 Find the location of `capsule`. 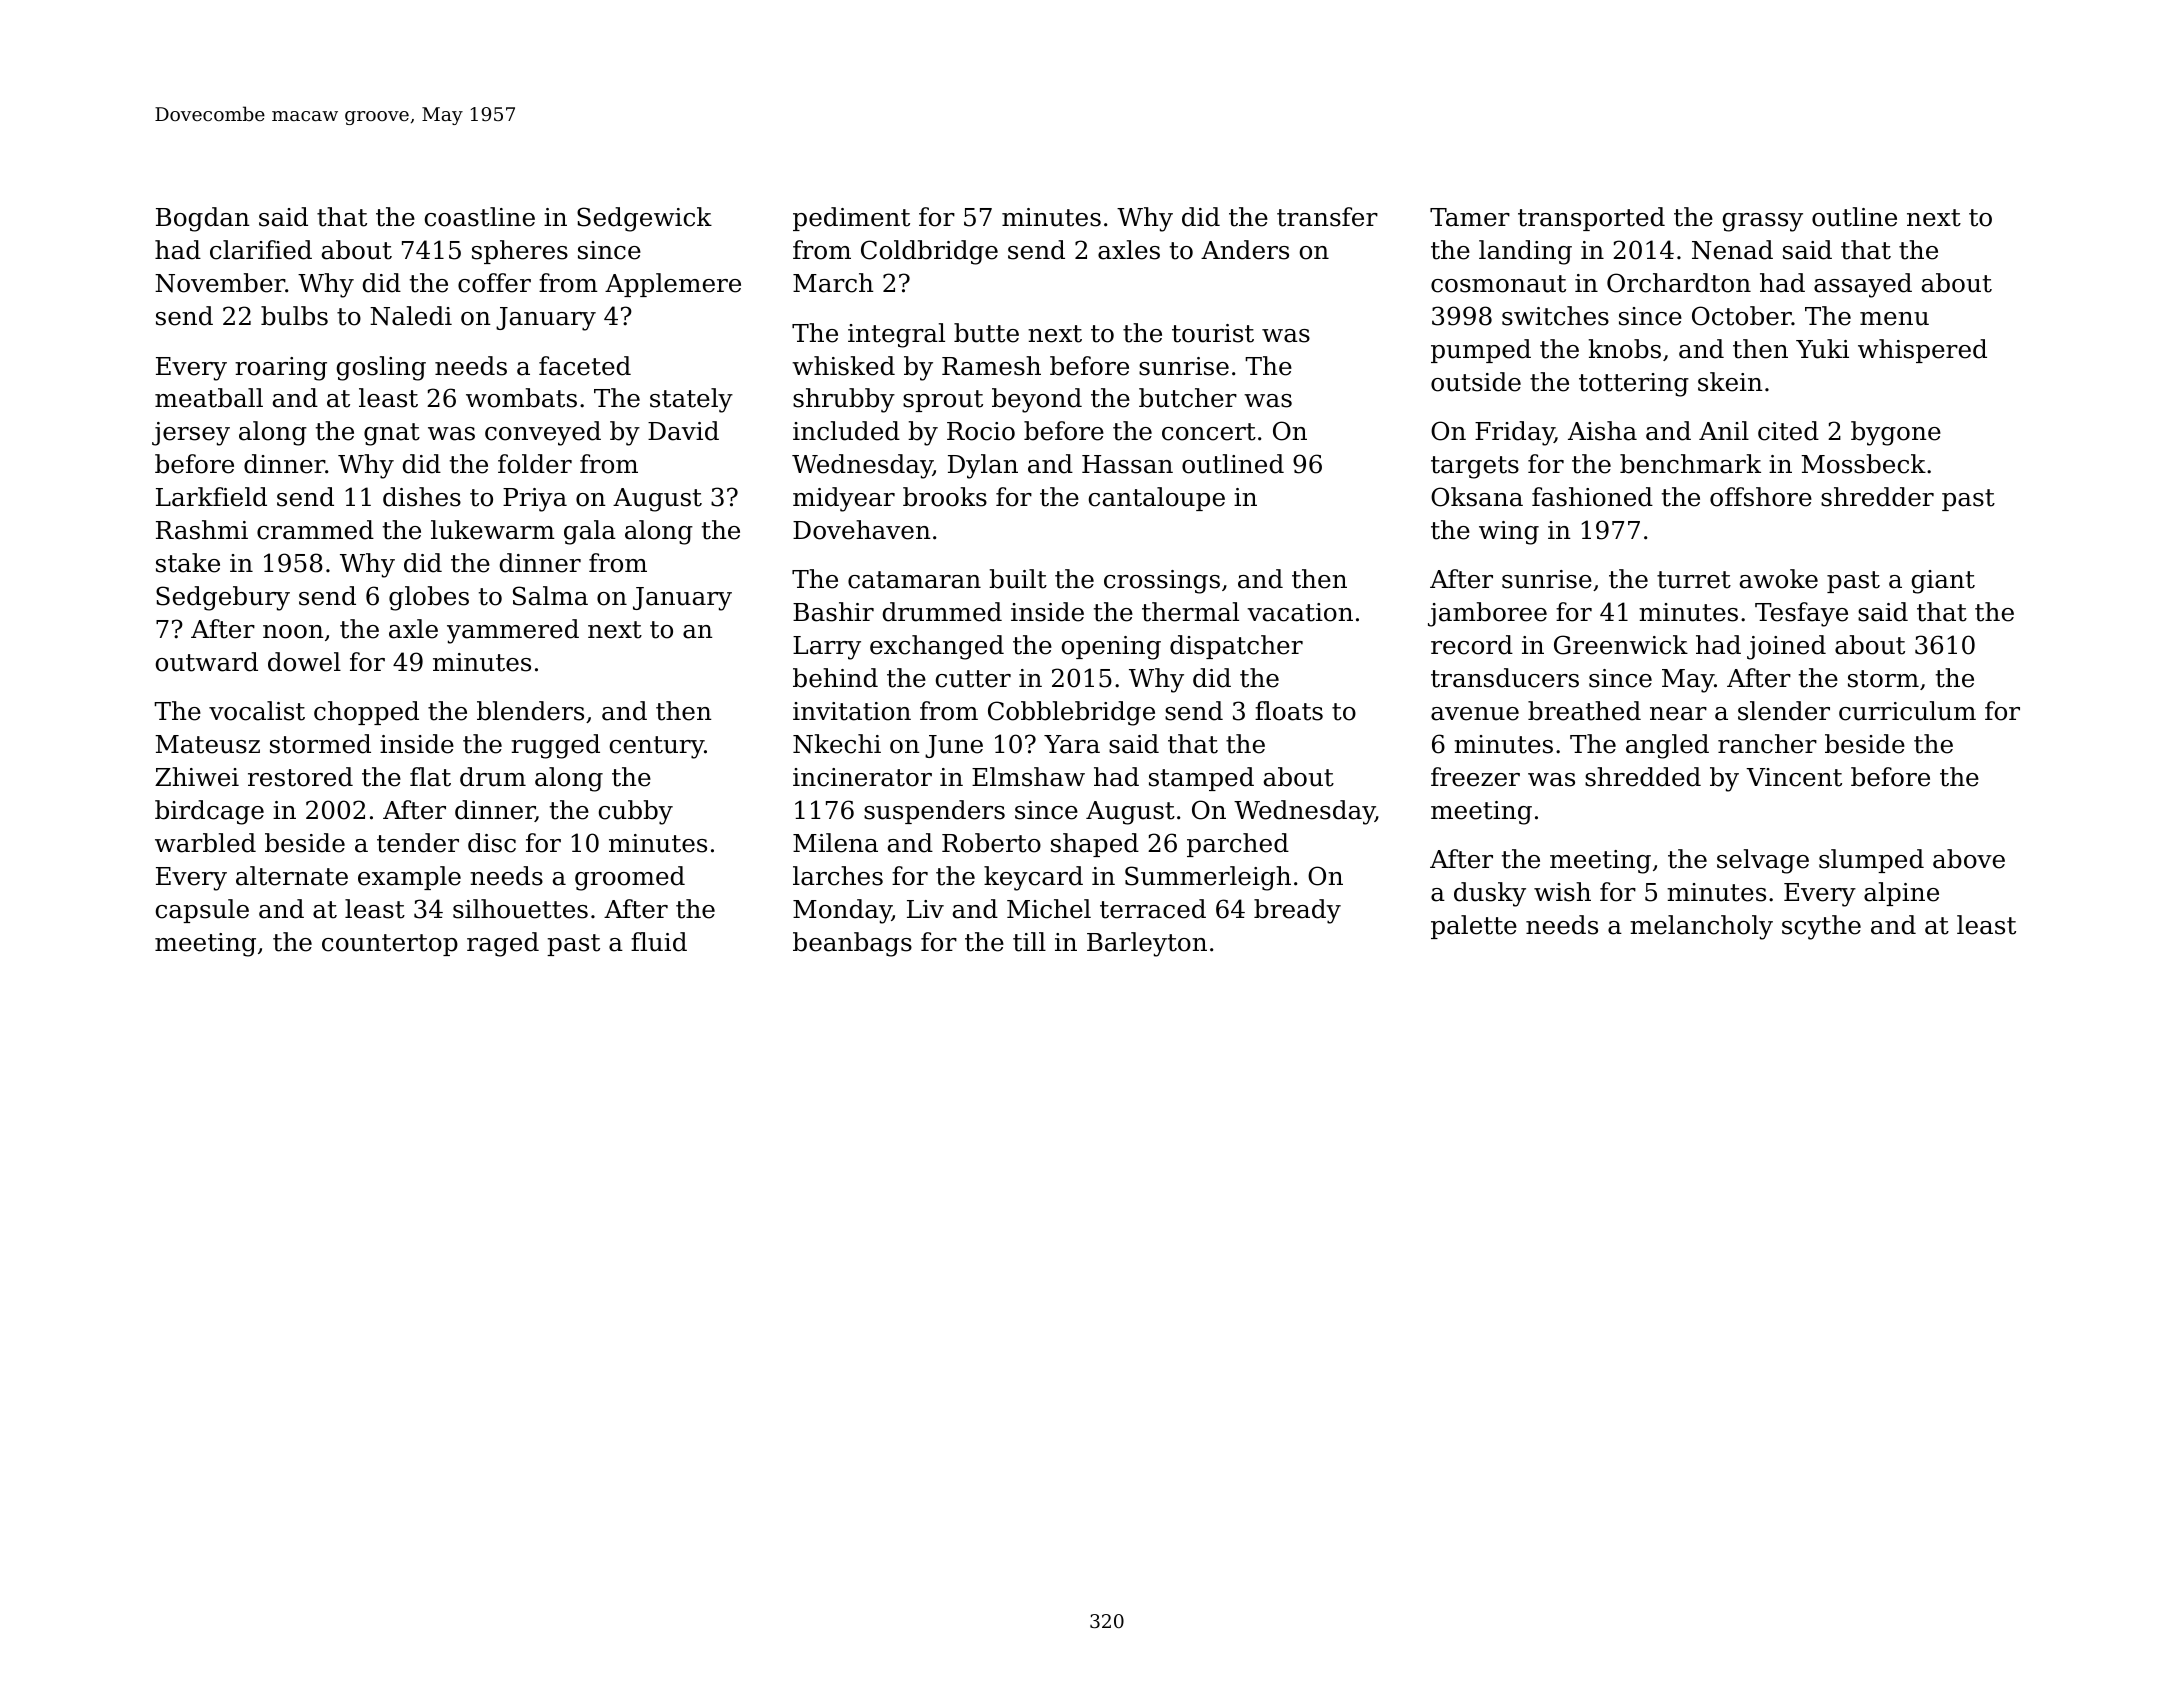

capsule is located at coordinates (202, 911).
